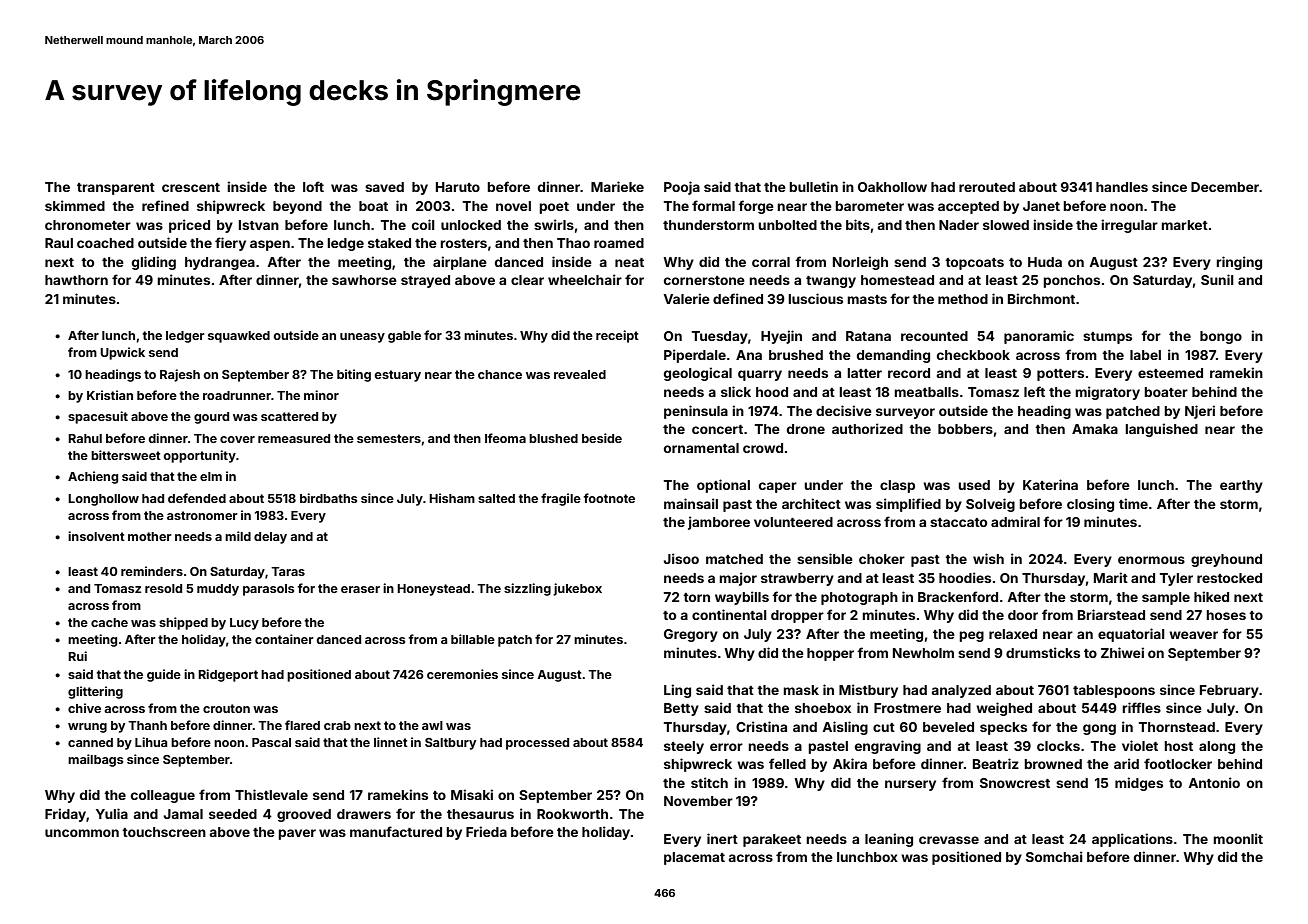  What do you see at coordinates (82, 833) in the page?
I see `uncommon` at bounding box center [82, 833].
